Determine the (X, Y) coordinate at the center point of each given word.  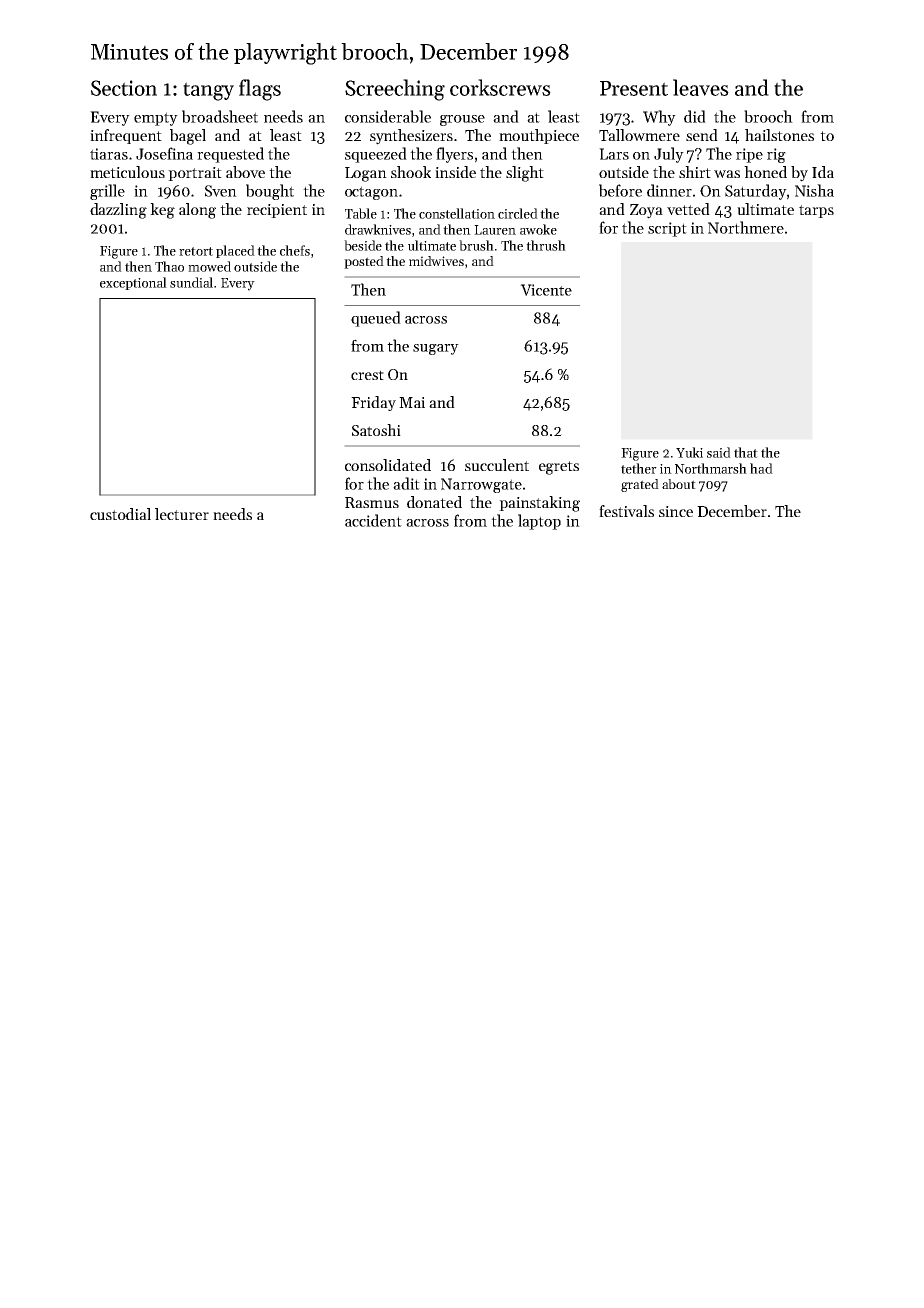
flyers (454, 155)
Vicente (546, 290)
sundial (191, 282)
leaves (701, 87)
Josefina (164, 153)
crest (367, 375)
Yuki (689, 452)
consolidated (388, 465)
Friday (373, 403)
